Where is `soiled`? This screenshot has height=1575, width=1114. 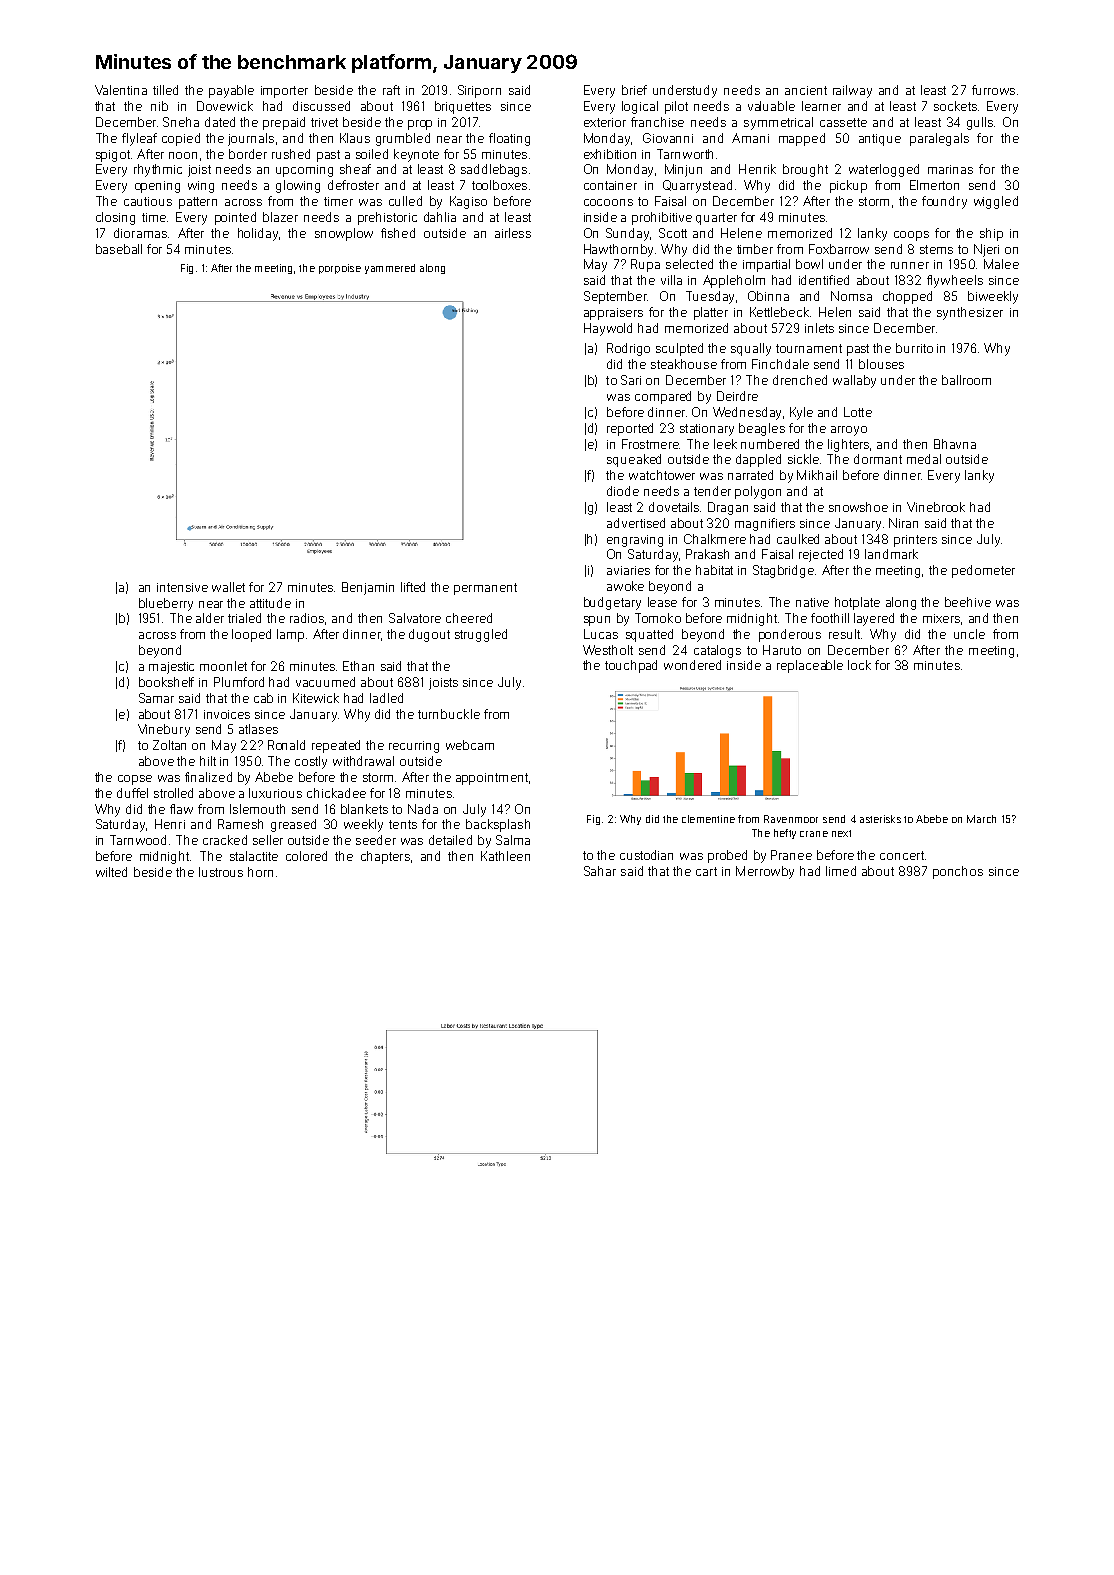
soiled is located at coordinates (372, 154).
